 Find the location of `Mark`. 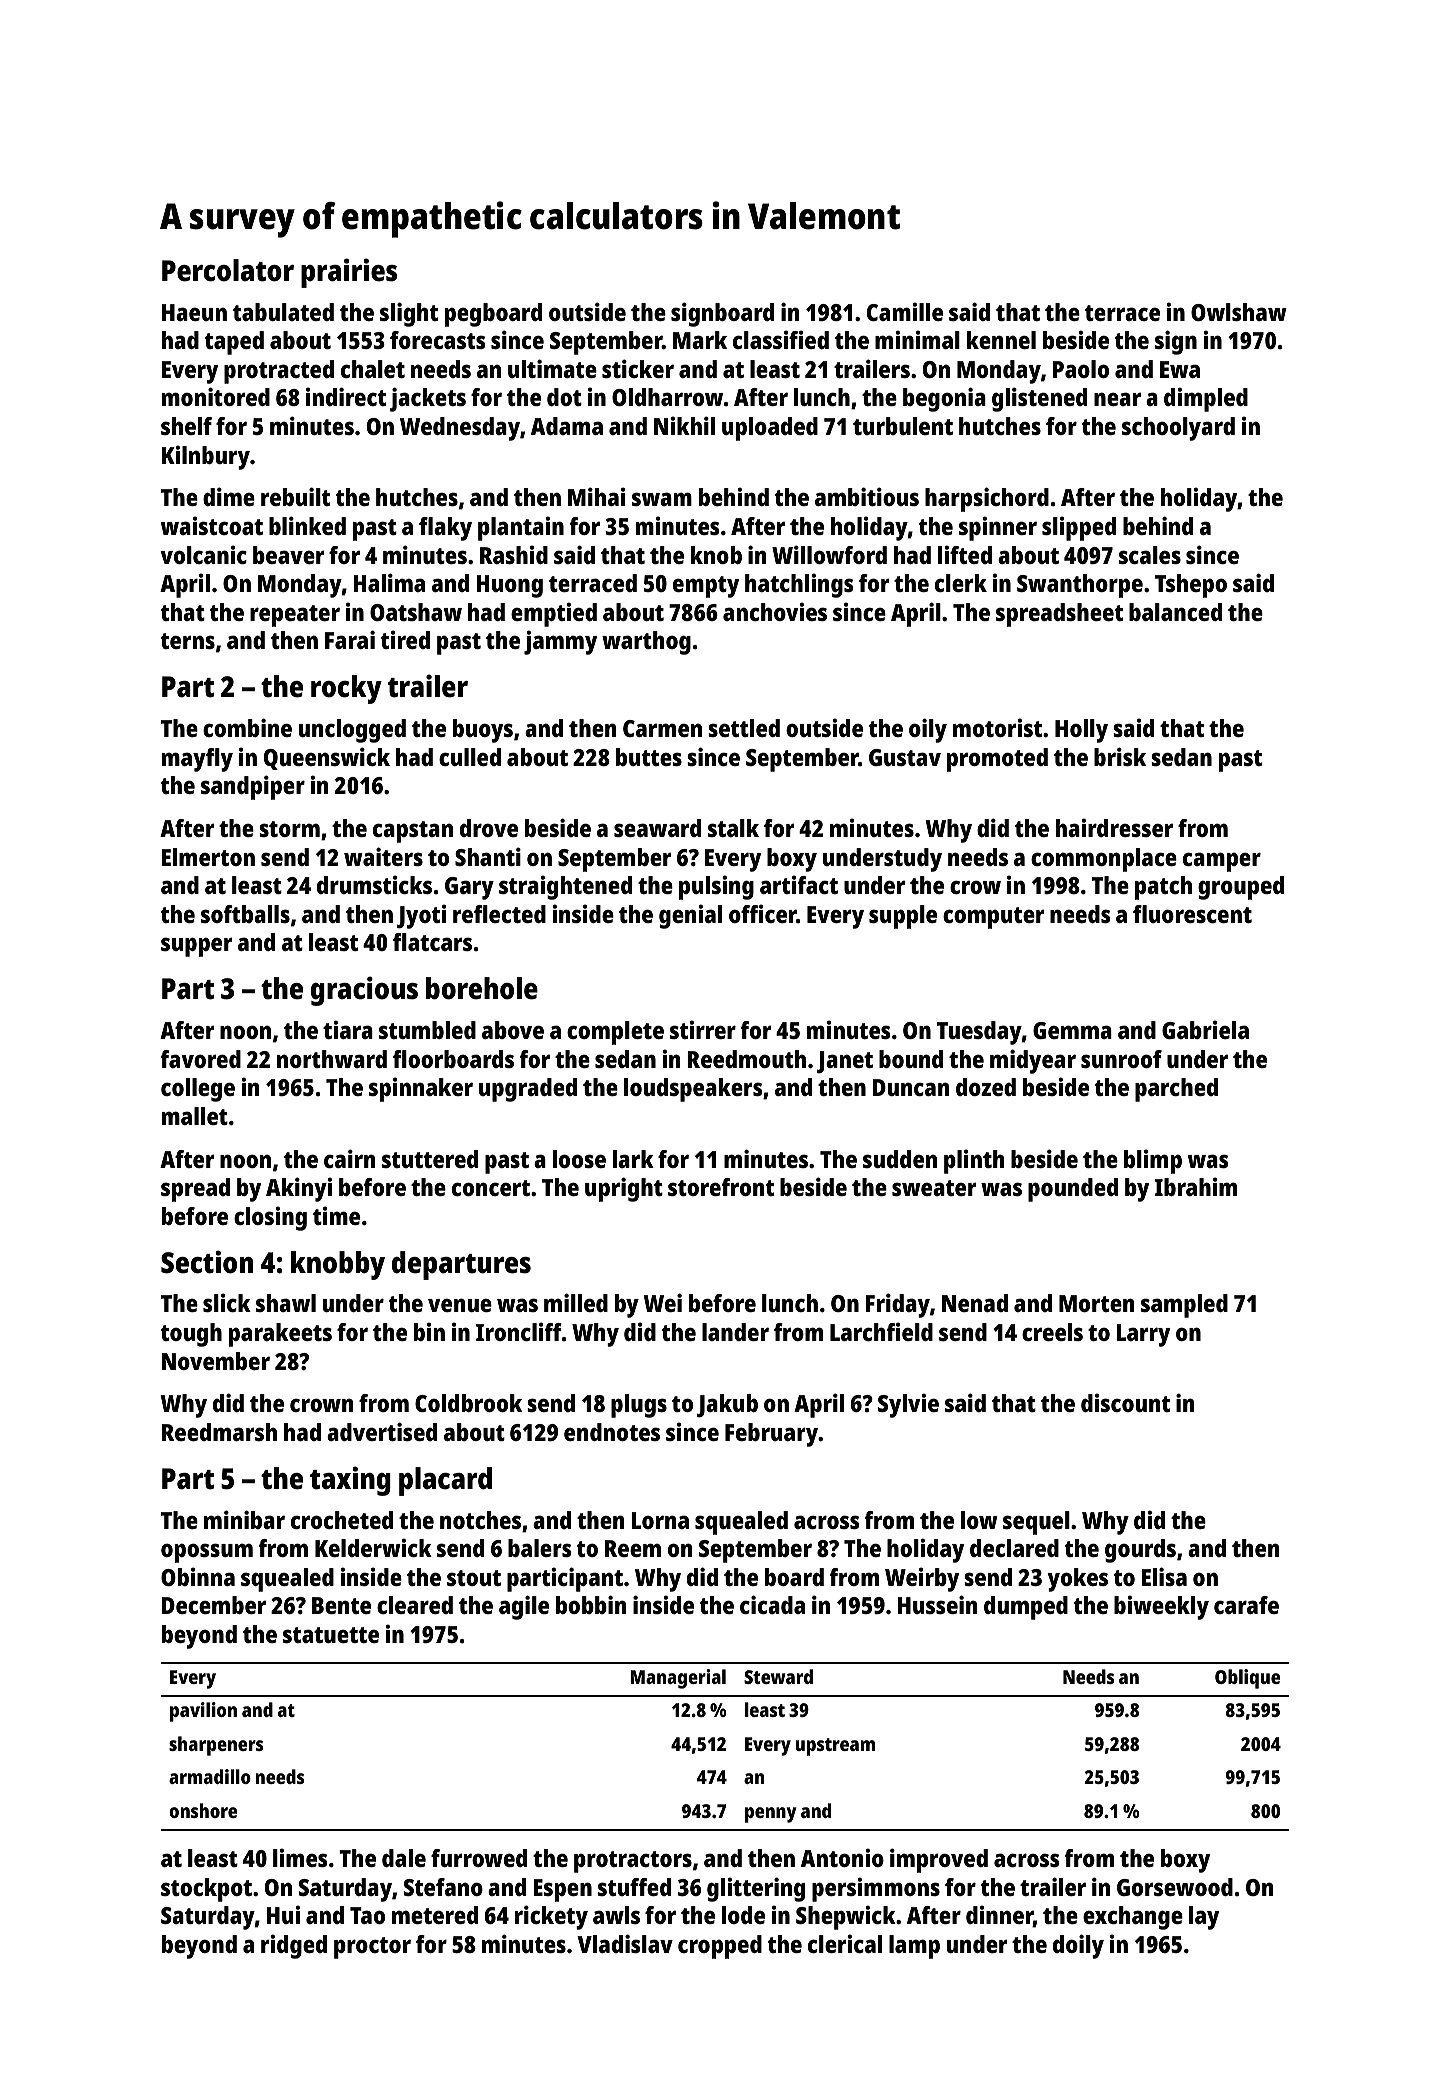

Mark is located at coordinates (700, 340).
